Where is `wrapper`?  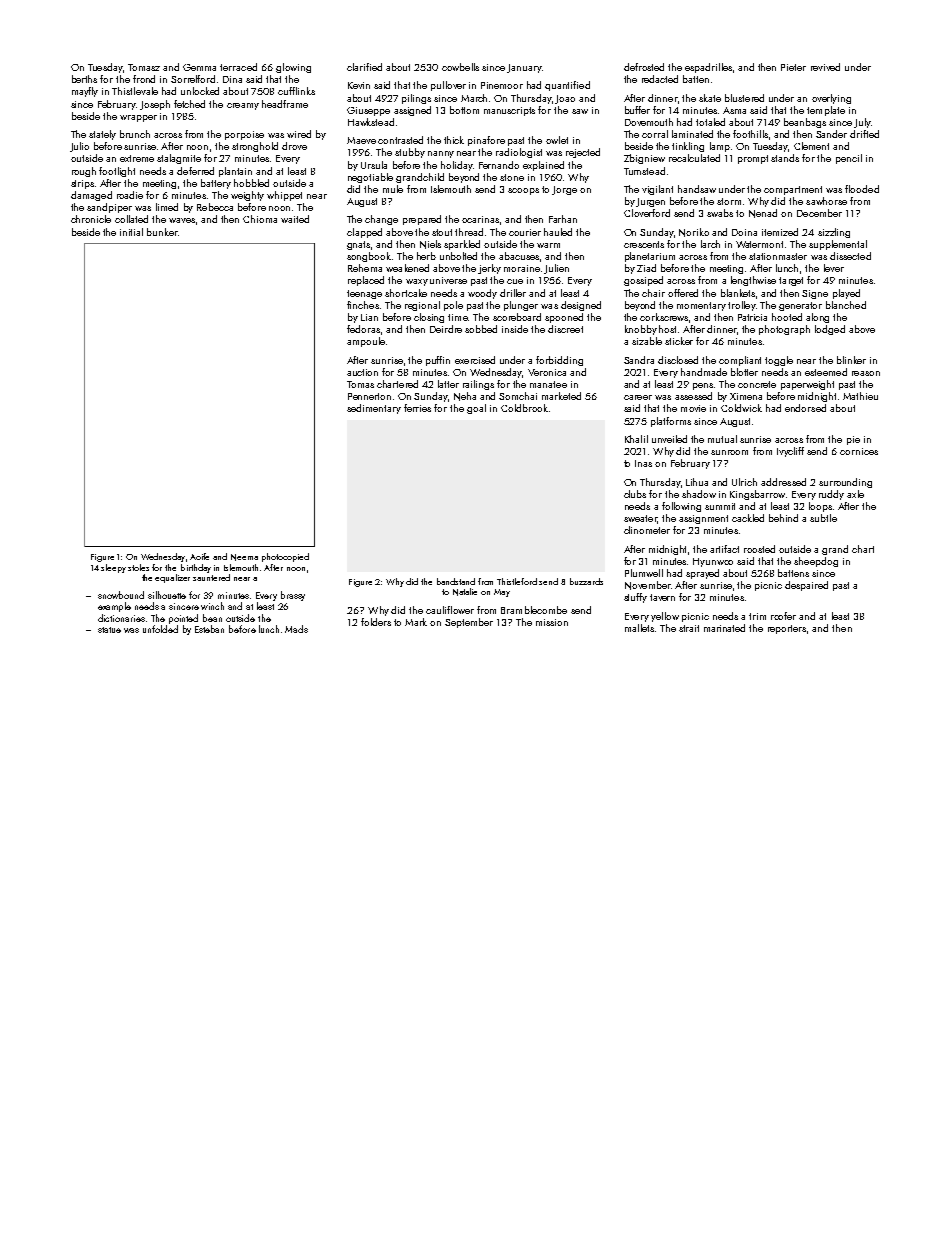 wrapper is located at coordinates (138, 118).
